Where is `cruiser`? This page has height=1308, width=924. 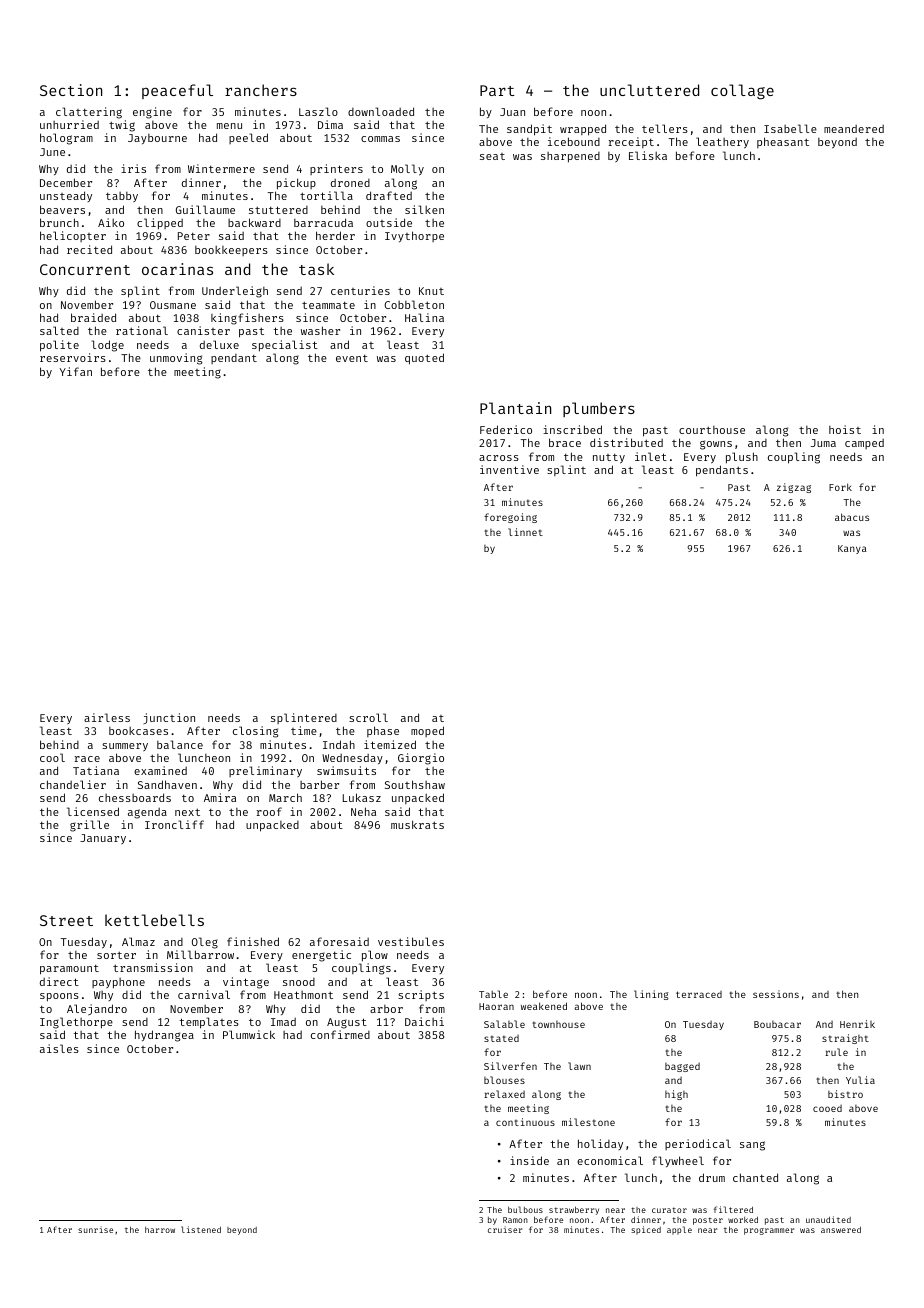 cruiser is located at coordinates (505, 1229).
